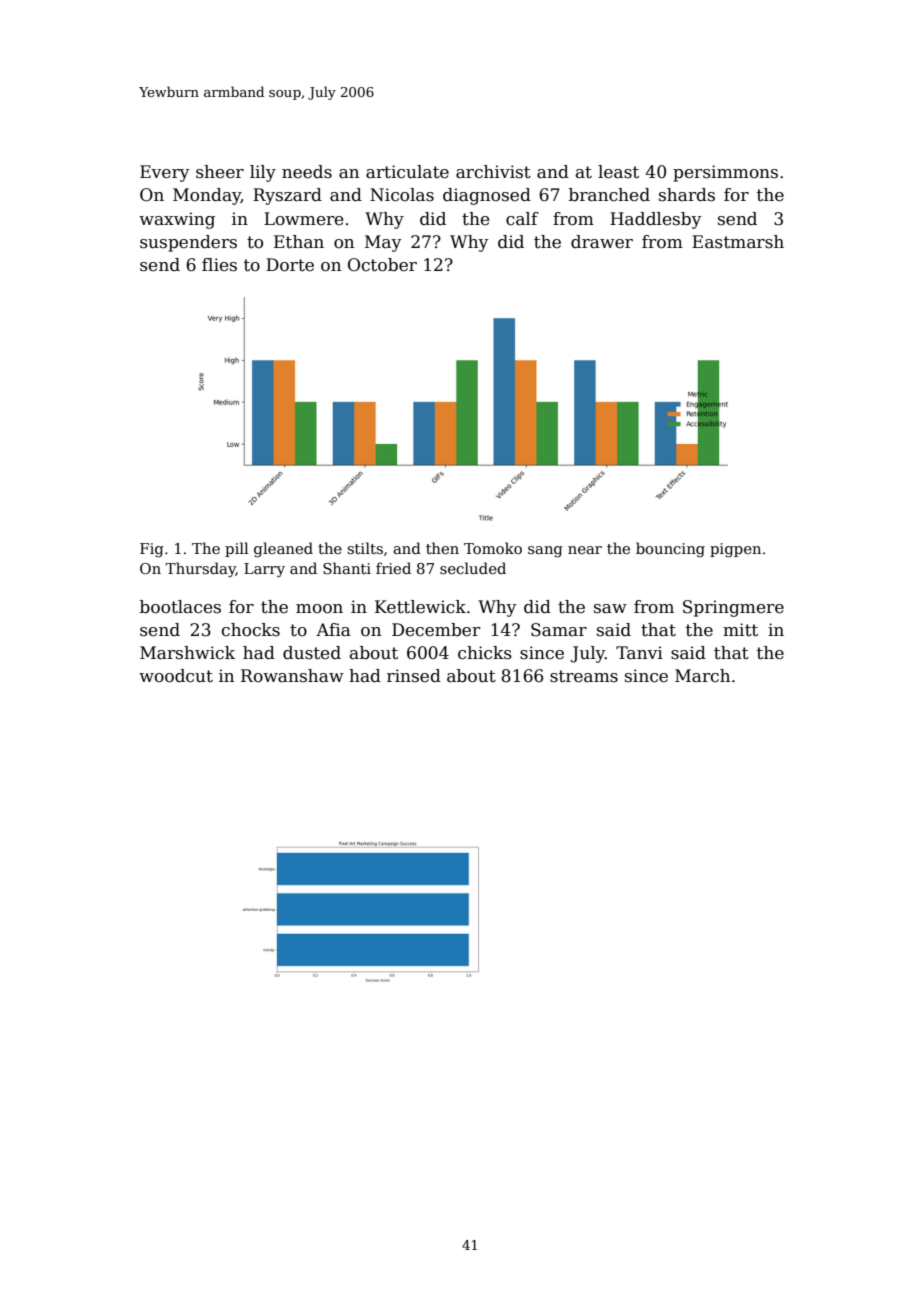  What do you see at coordinates (735, 550) in the screenshot?
I see `pigpen` at bounding box center [735, 550].
